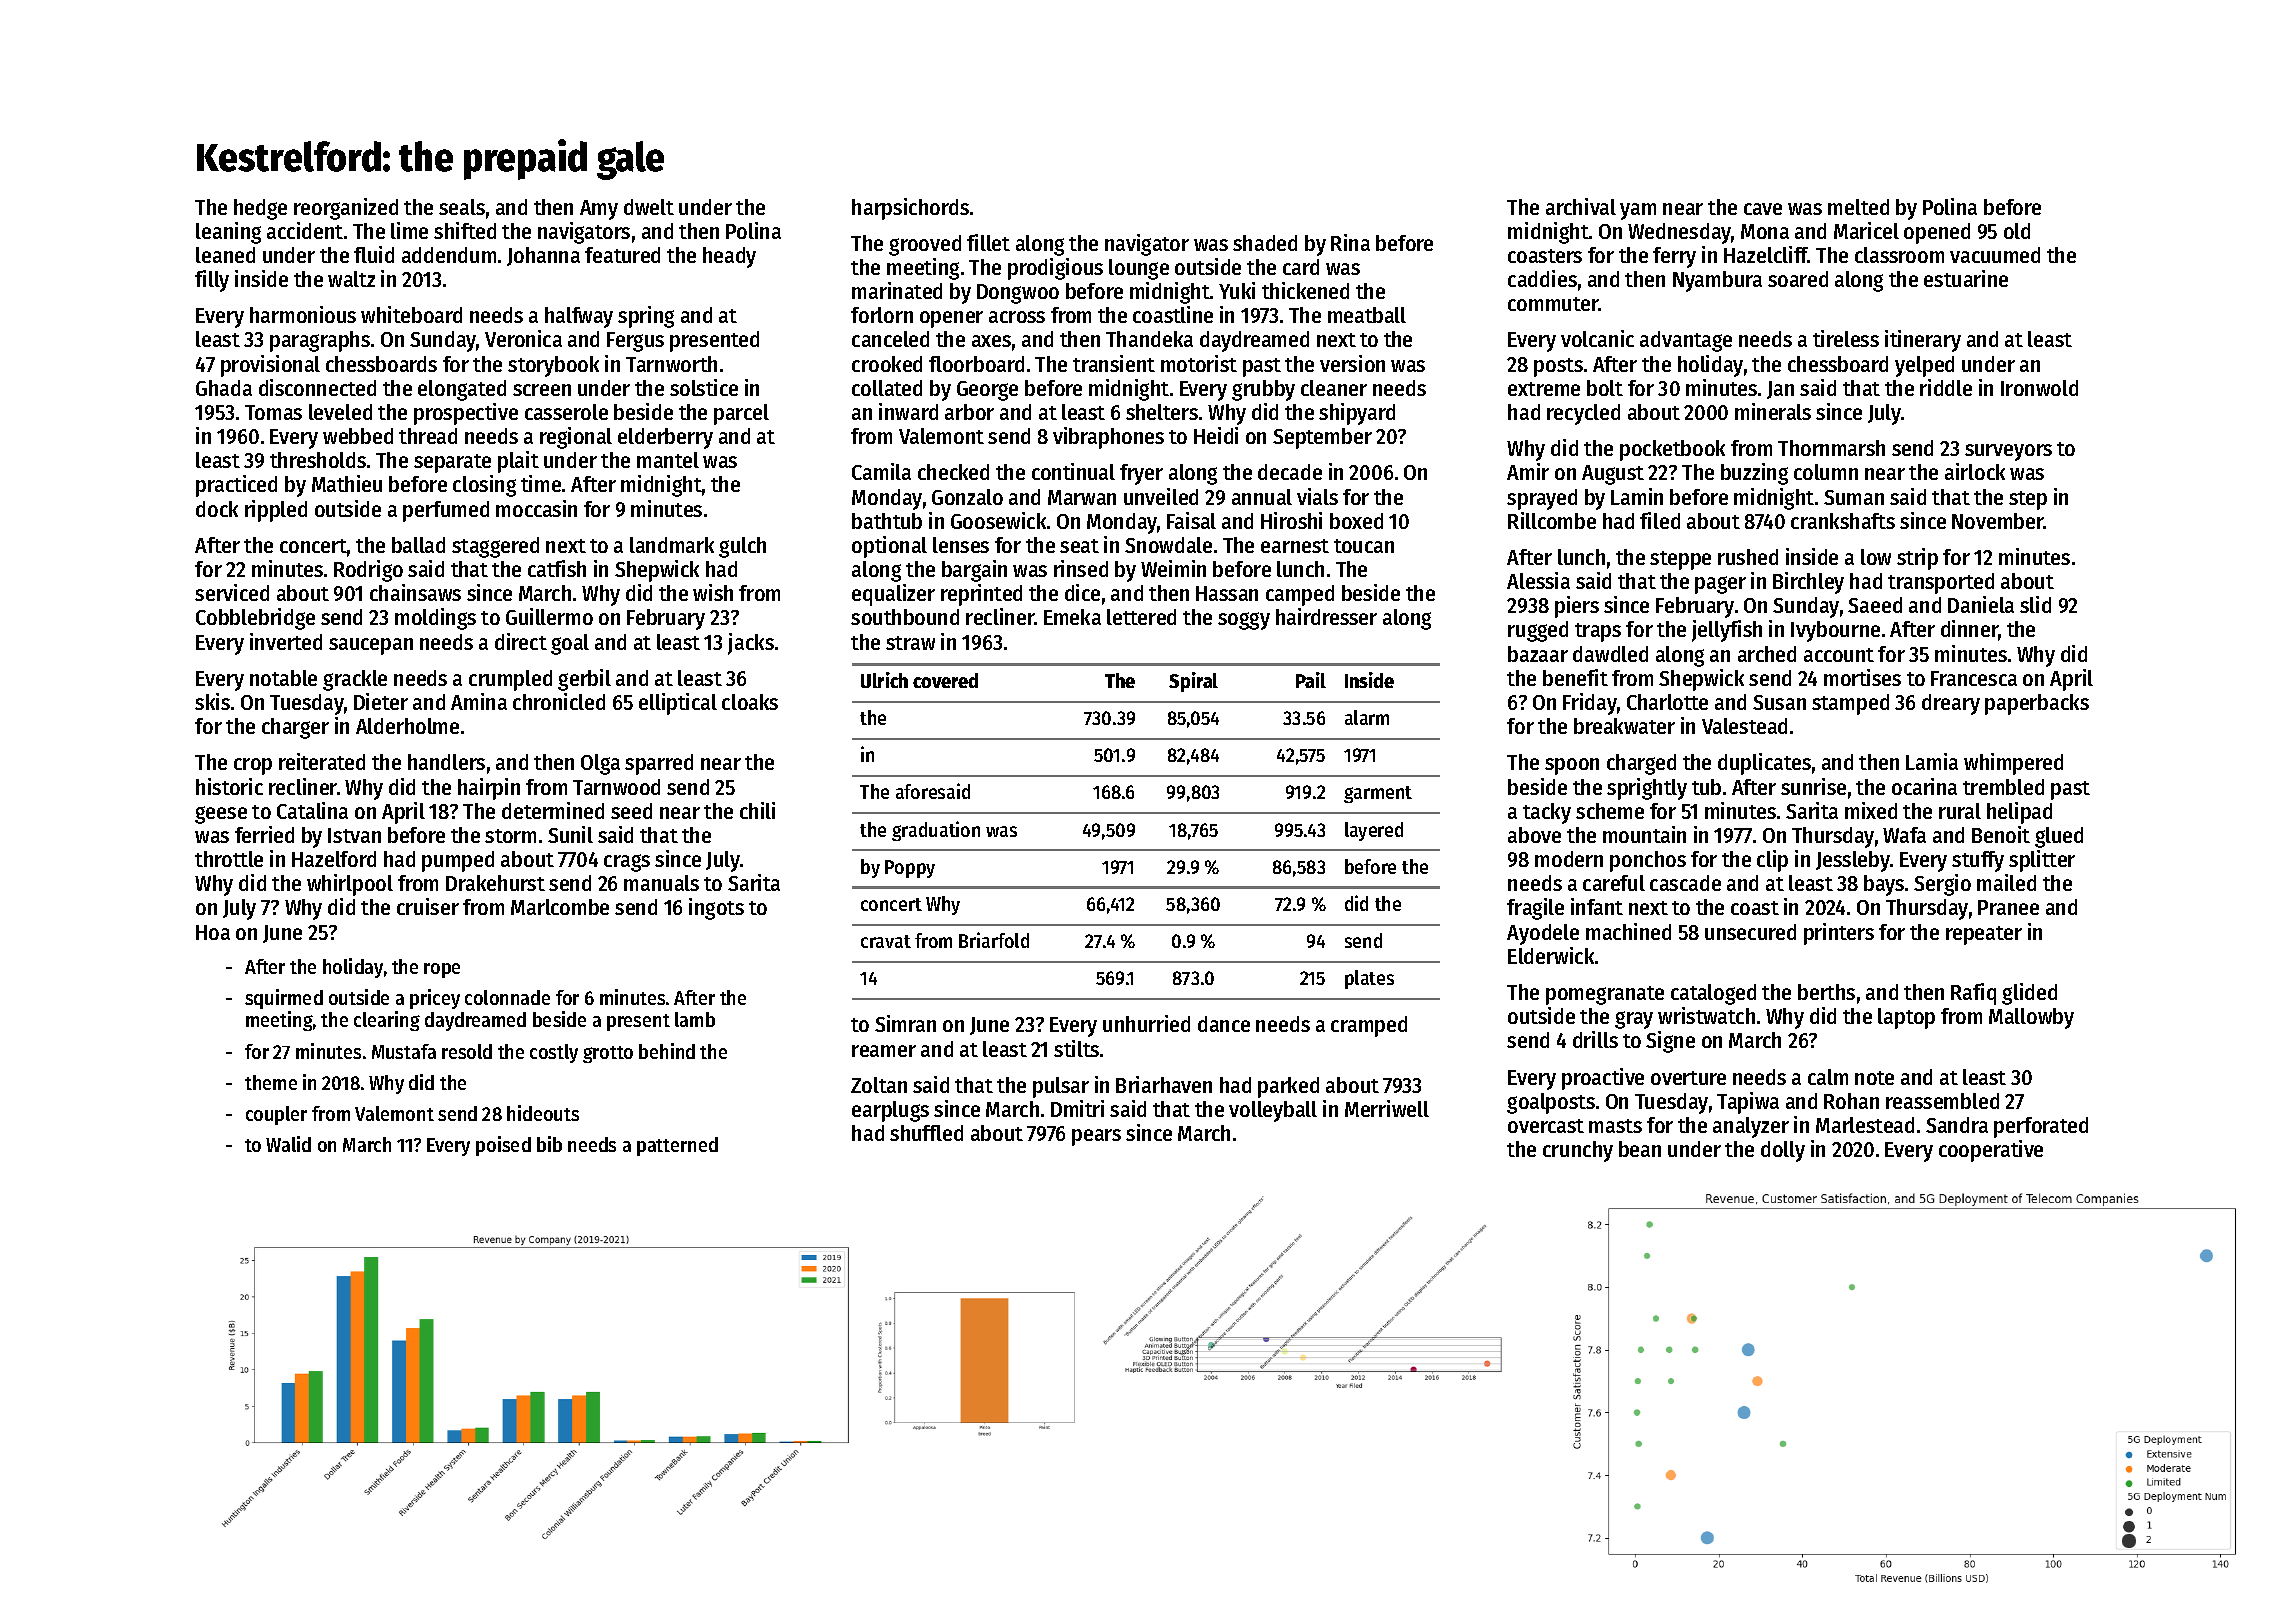 Image resolution: width=2292 pixels, height=1620 pixels. Describe the element at coordinates (910, 209) in the screenshot. I see `harpsichords` at that location.
